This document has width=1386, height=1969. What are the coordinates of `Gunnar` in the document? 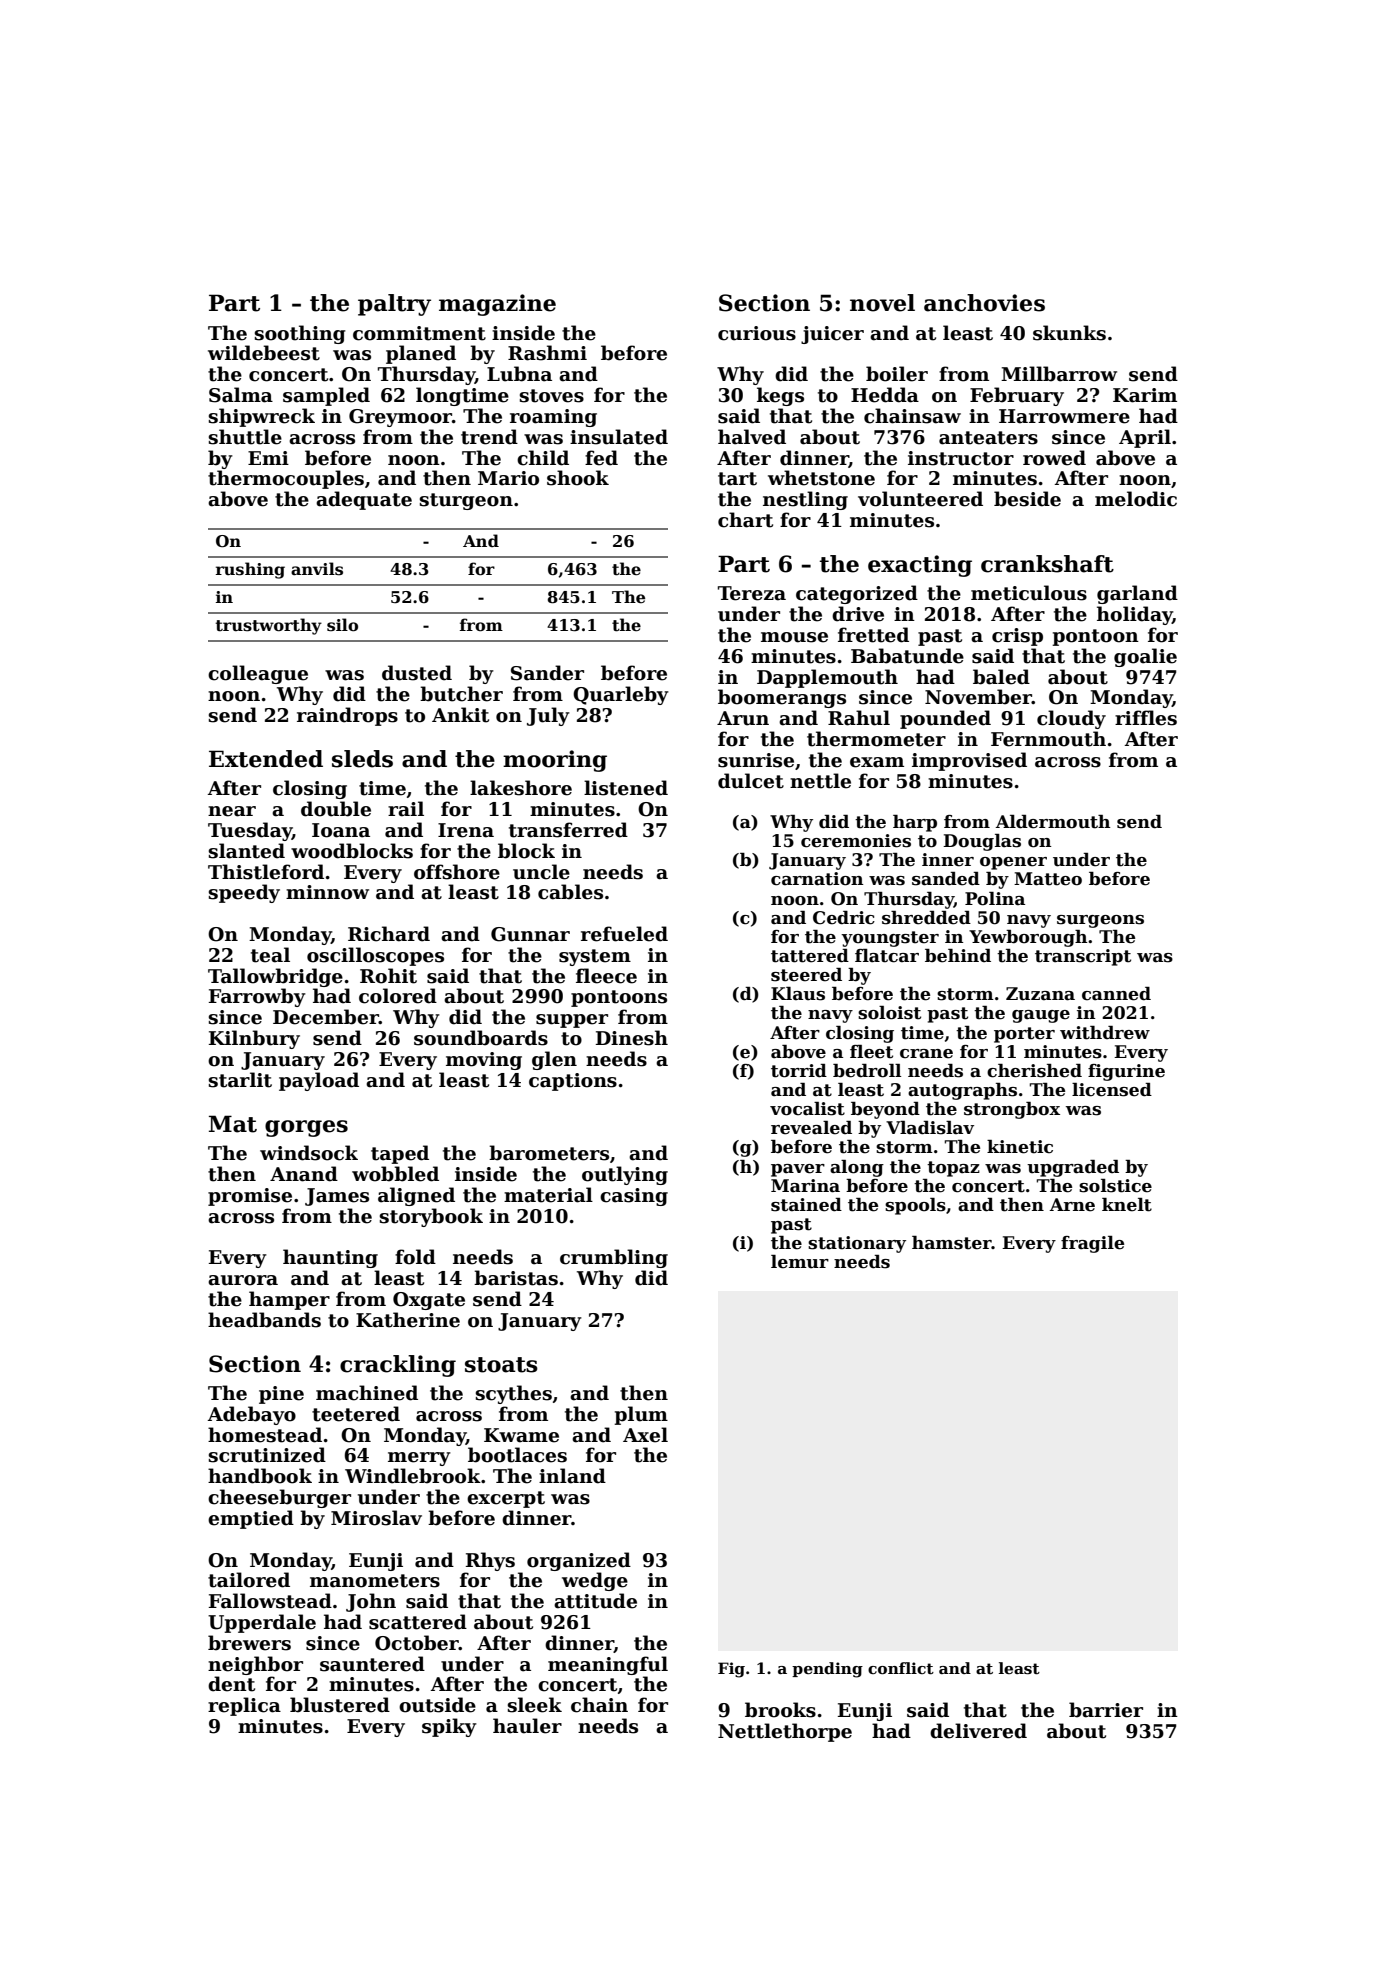 It's located at (530, 934).
